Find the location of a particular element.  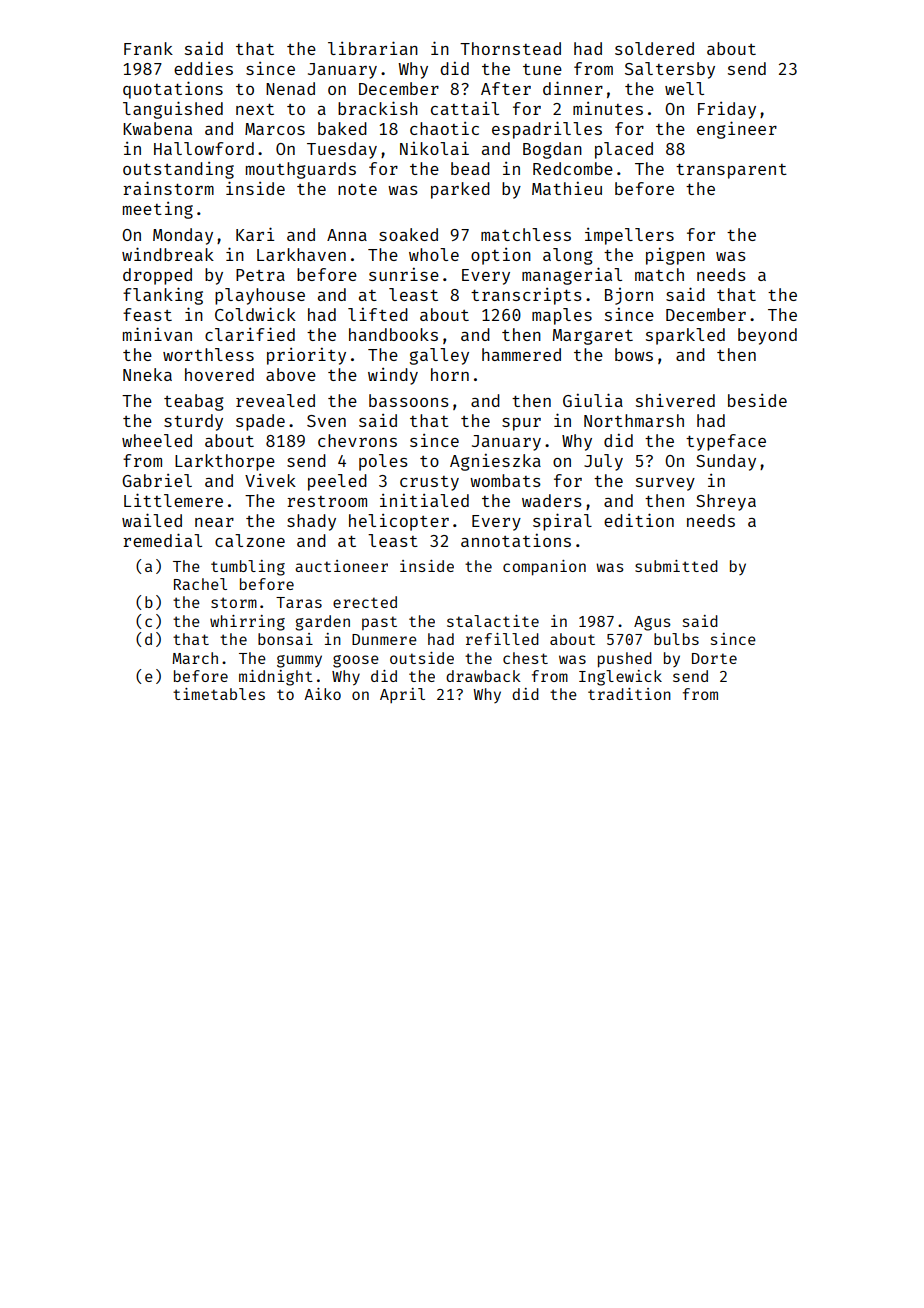

Northmarsh is located at coordinates (634, 420).
